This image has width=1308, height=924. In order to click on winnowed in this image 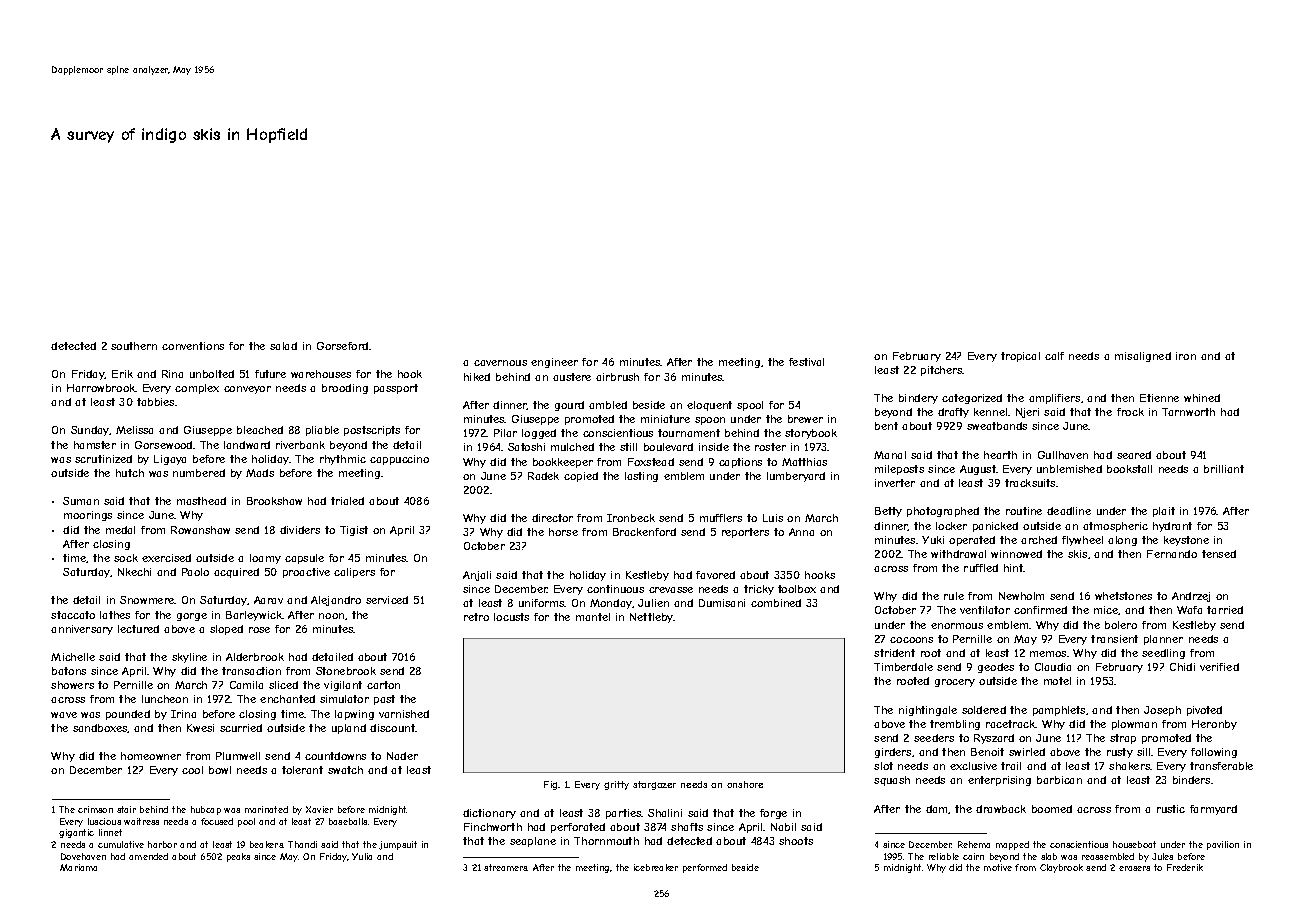, I will do `click(1016, 554)`.
